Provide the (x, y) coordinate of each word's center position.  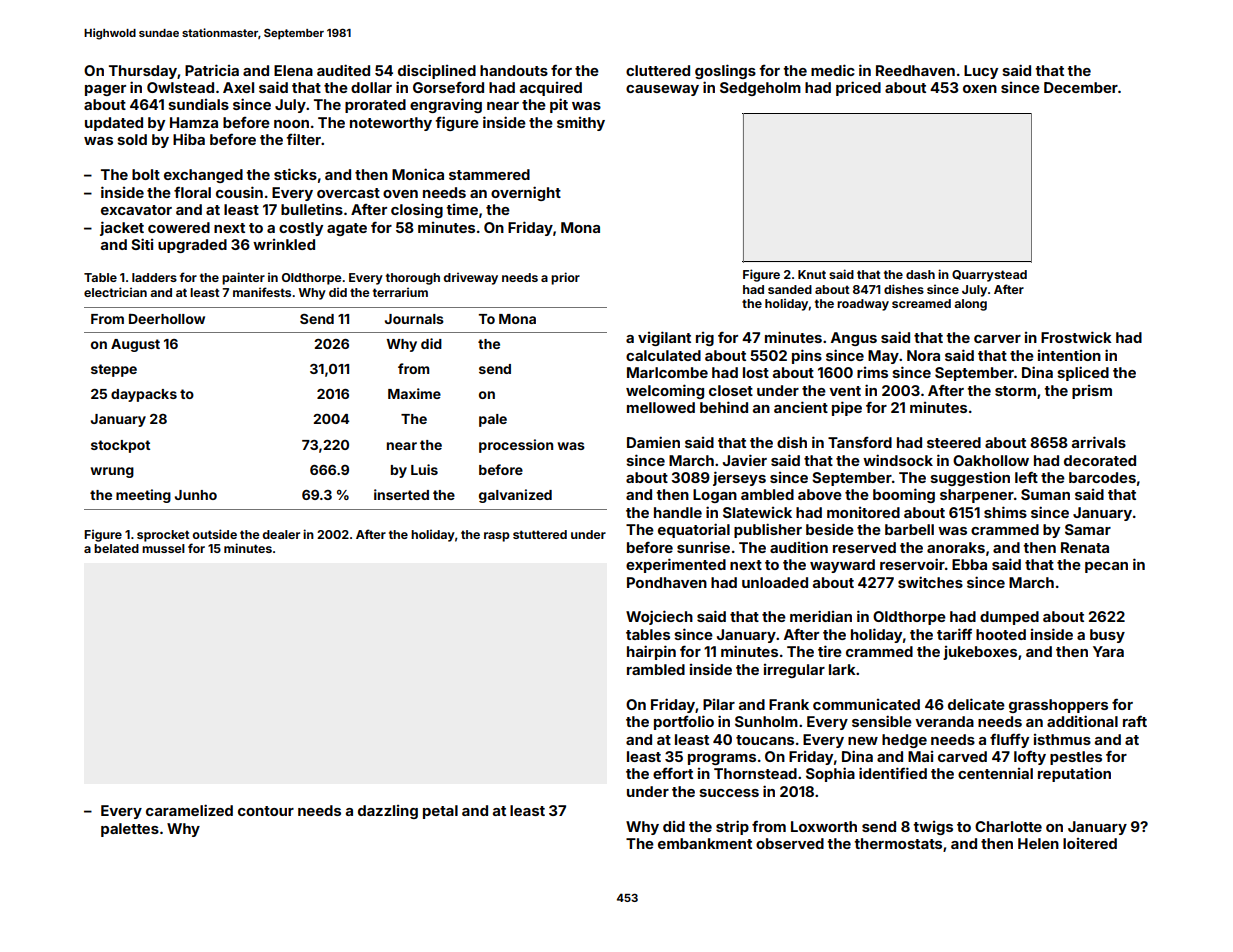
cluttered (658, 70)
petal (440, 812)
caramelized (189, 810)
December (1081, 87)
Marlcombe (667, 372)
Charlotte (1008, 826)
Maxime (414, 393)
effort (673, 773)
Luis (424, 469)
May (883, 357)
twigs (933, 828)
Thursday (143, 72)
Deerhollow (167, 319)
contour (266, 811)
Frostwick (1076, 337)
